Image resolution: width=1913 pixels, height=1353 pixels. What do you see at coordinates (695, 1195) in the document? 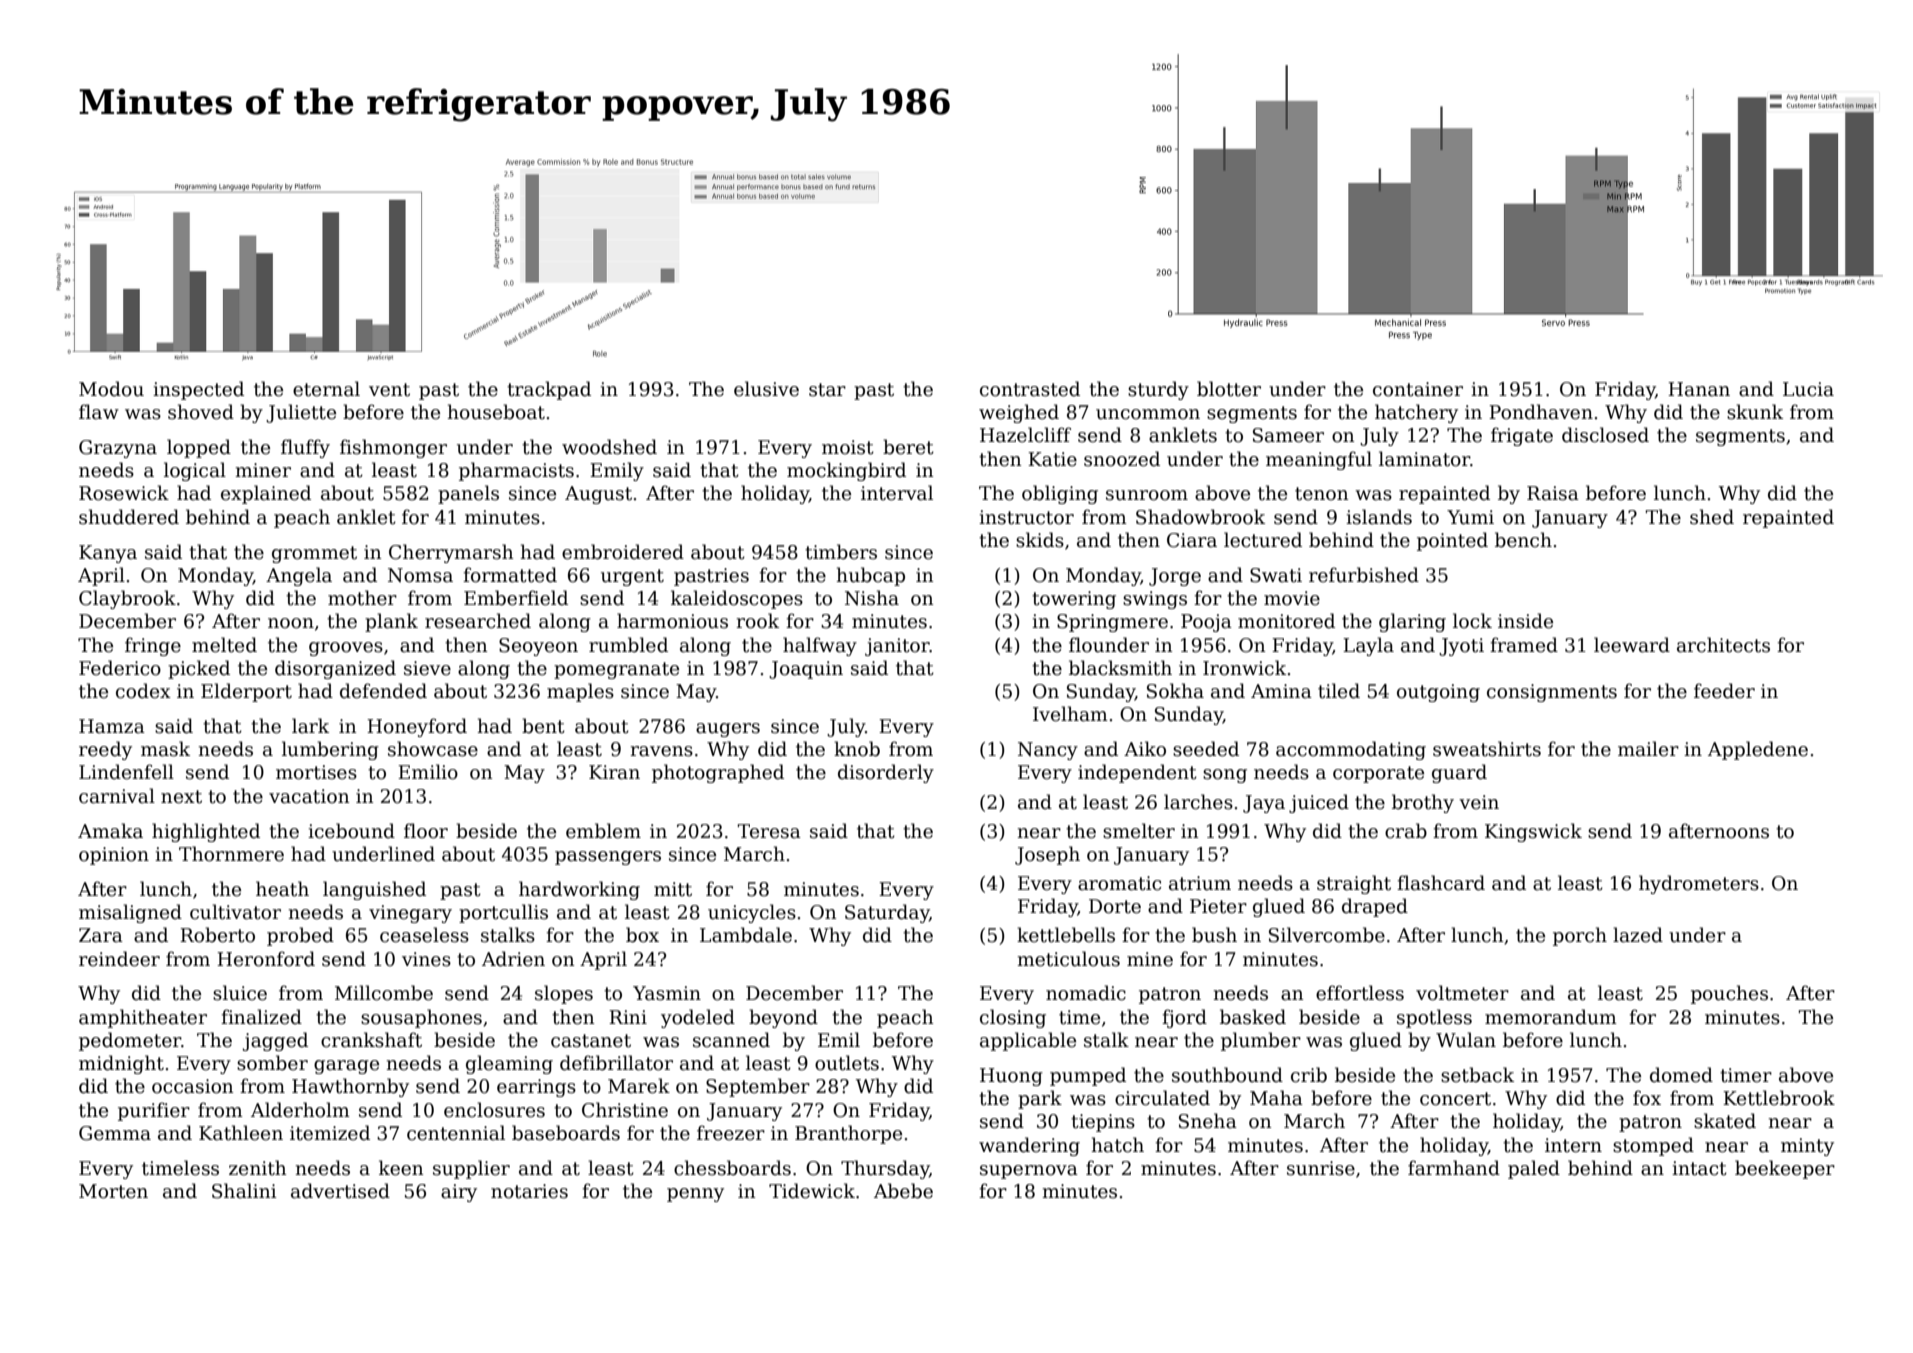
I see `penny` at bounding box center [695, 1195].
